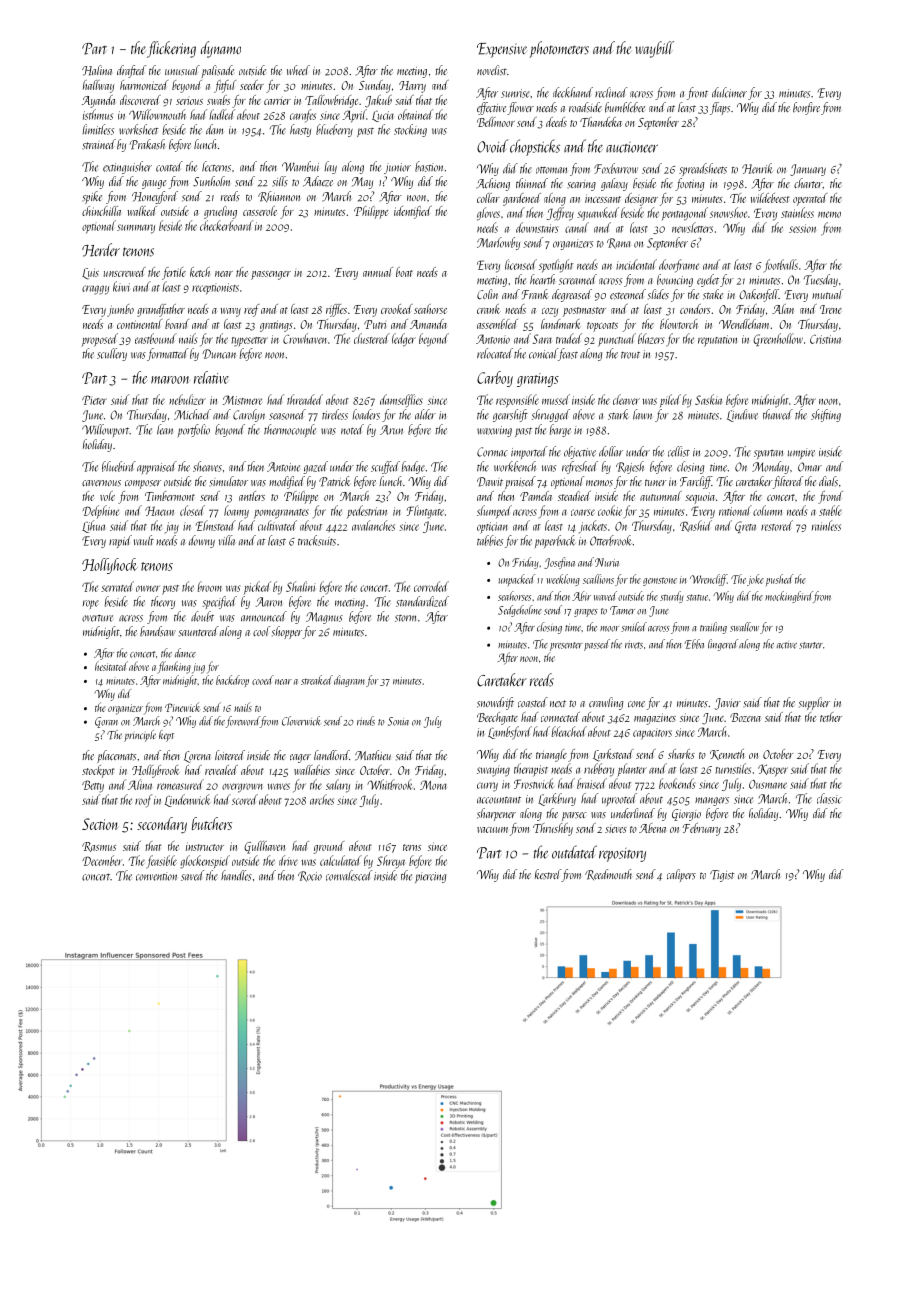 Image resolution: width=924 pixels, height=1308 pixels. Describe the element at coordinates (397, 168) in the screenshot. I see `junior` at that location.
